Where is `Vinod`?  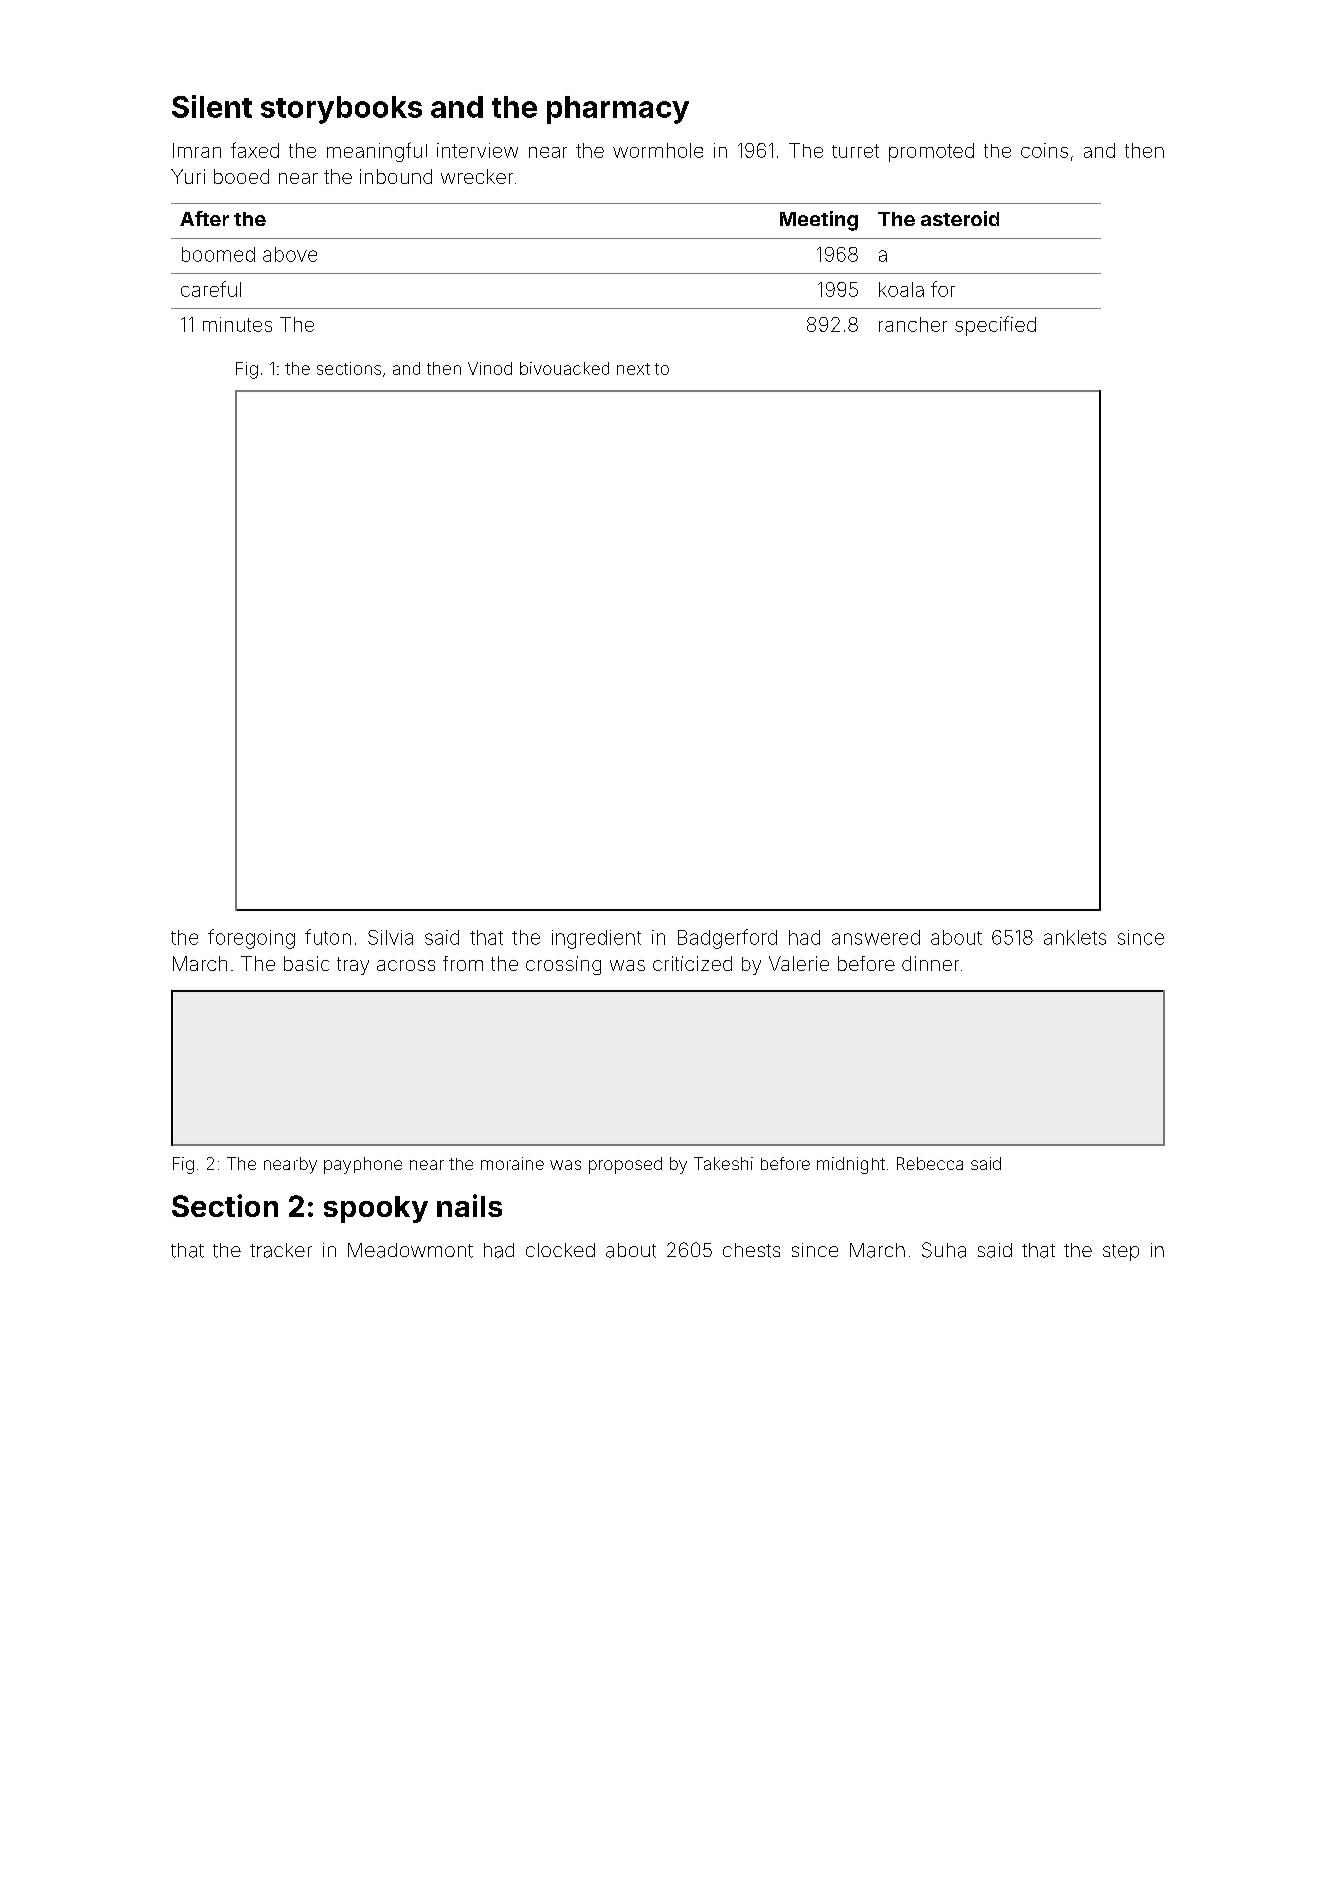 Vinod is located at coordinates (490, 368).
